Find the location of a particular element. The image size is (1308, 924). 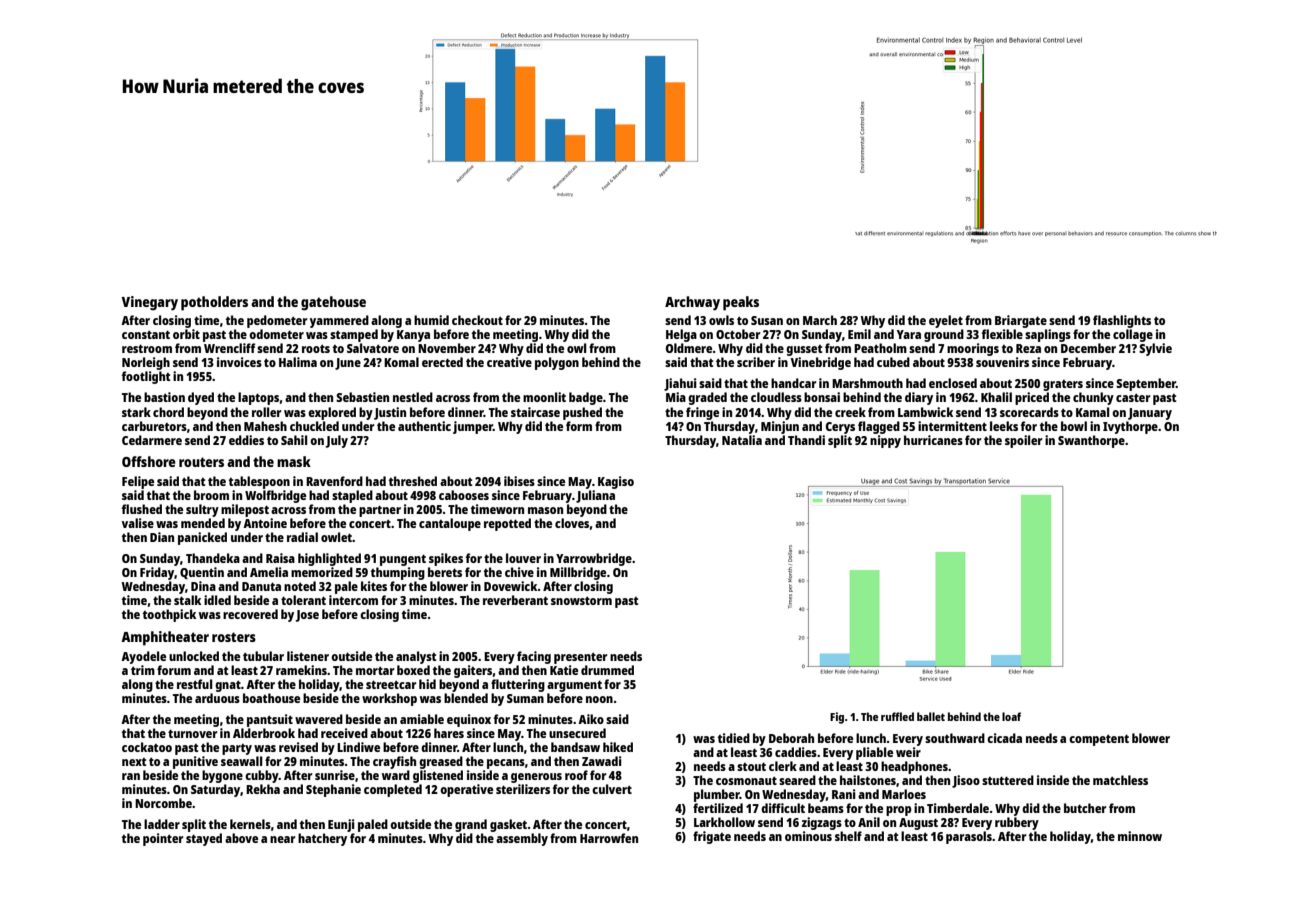

stalk is located at coordinates (187, 600).
